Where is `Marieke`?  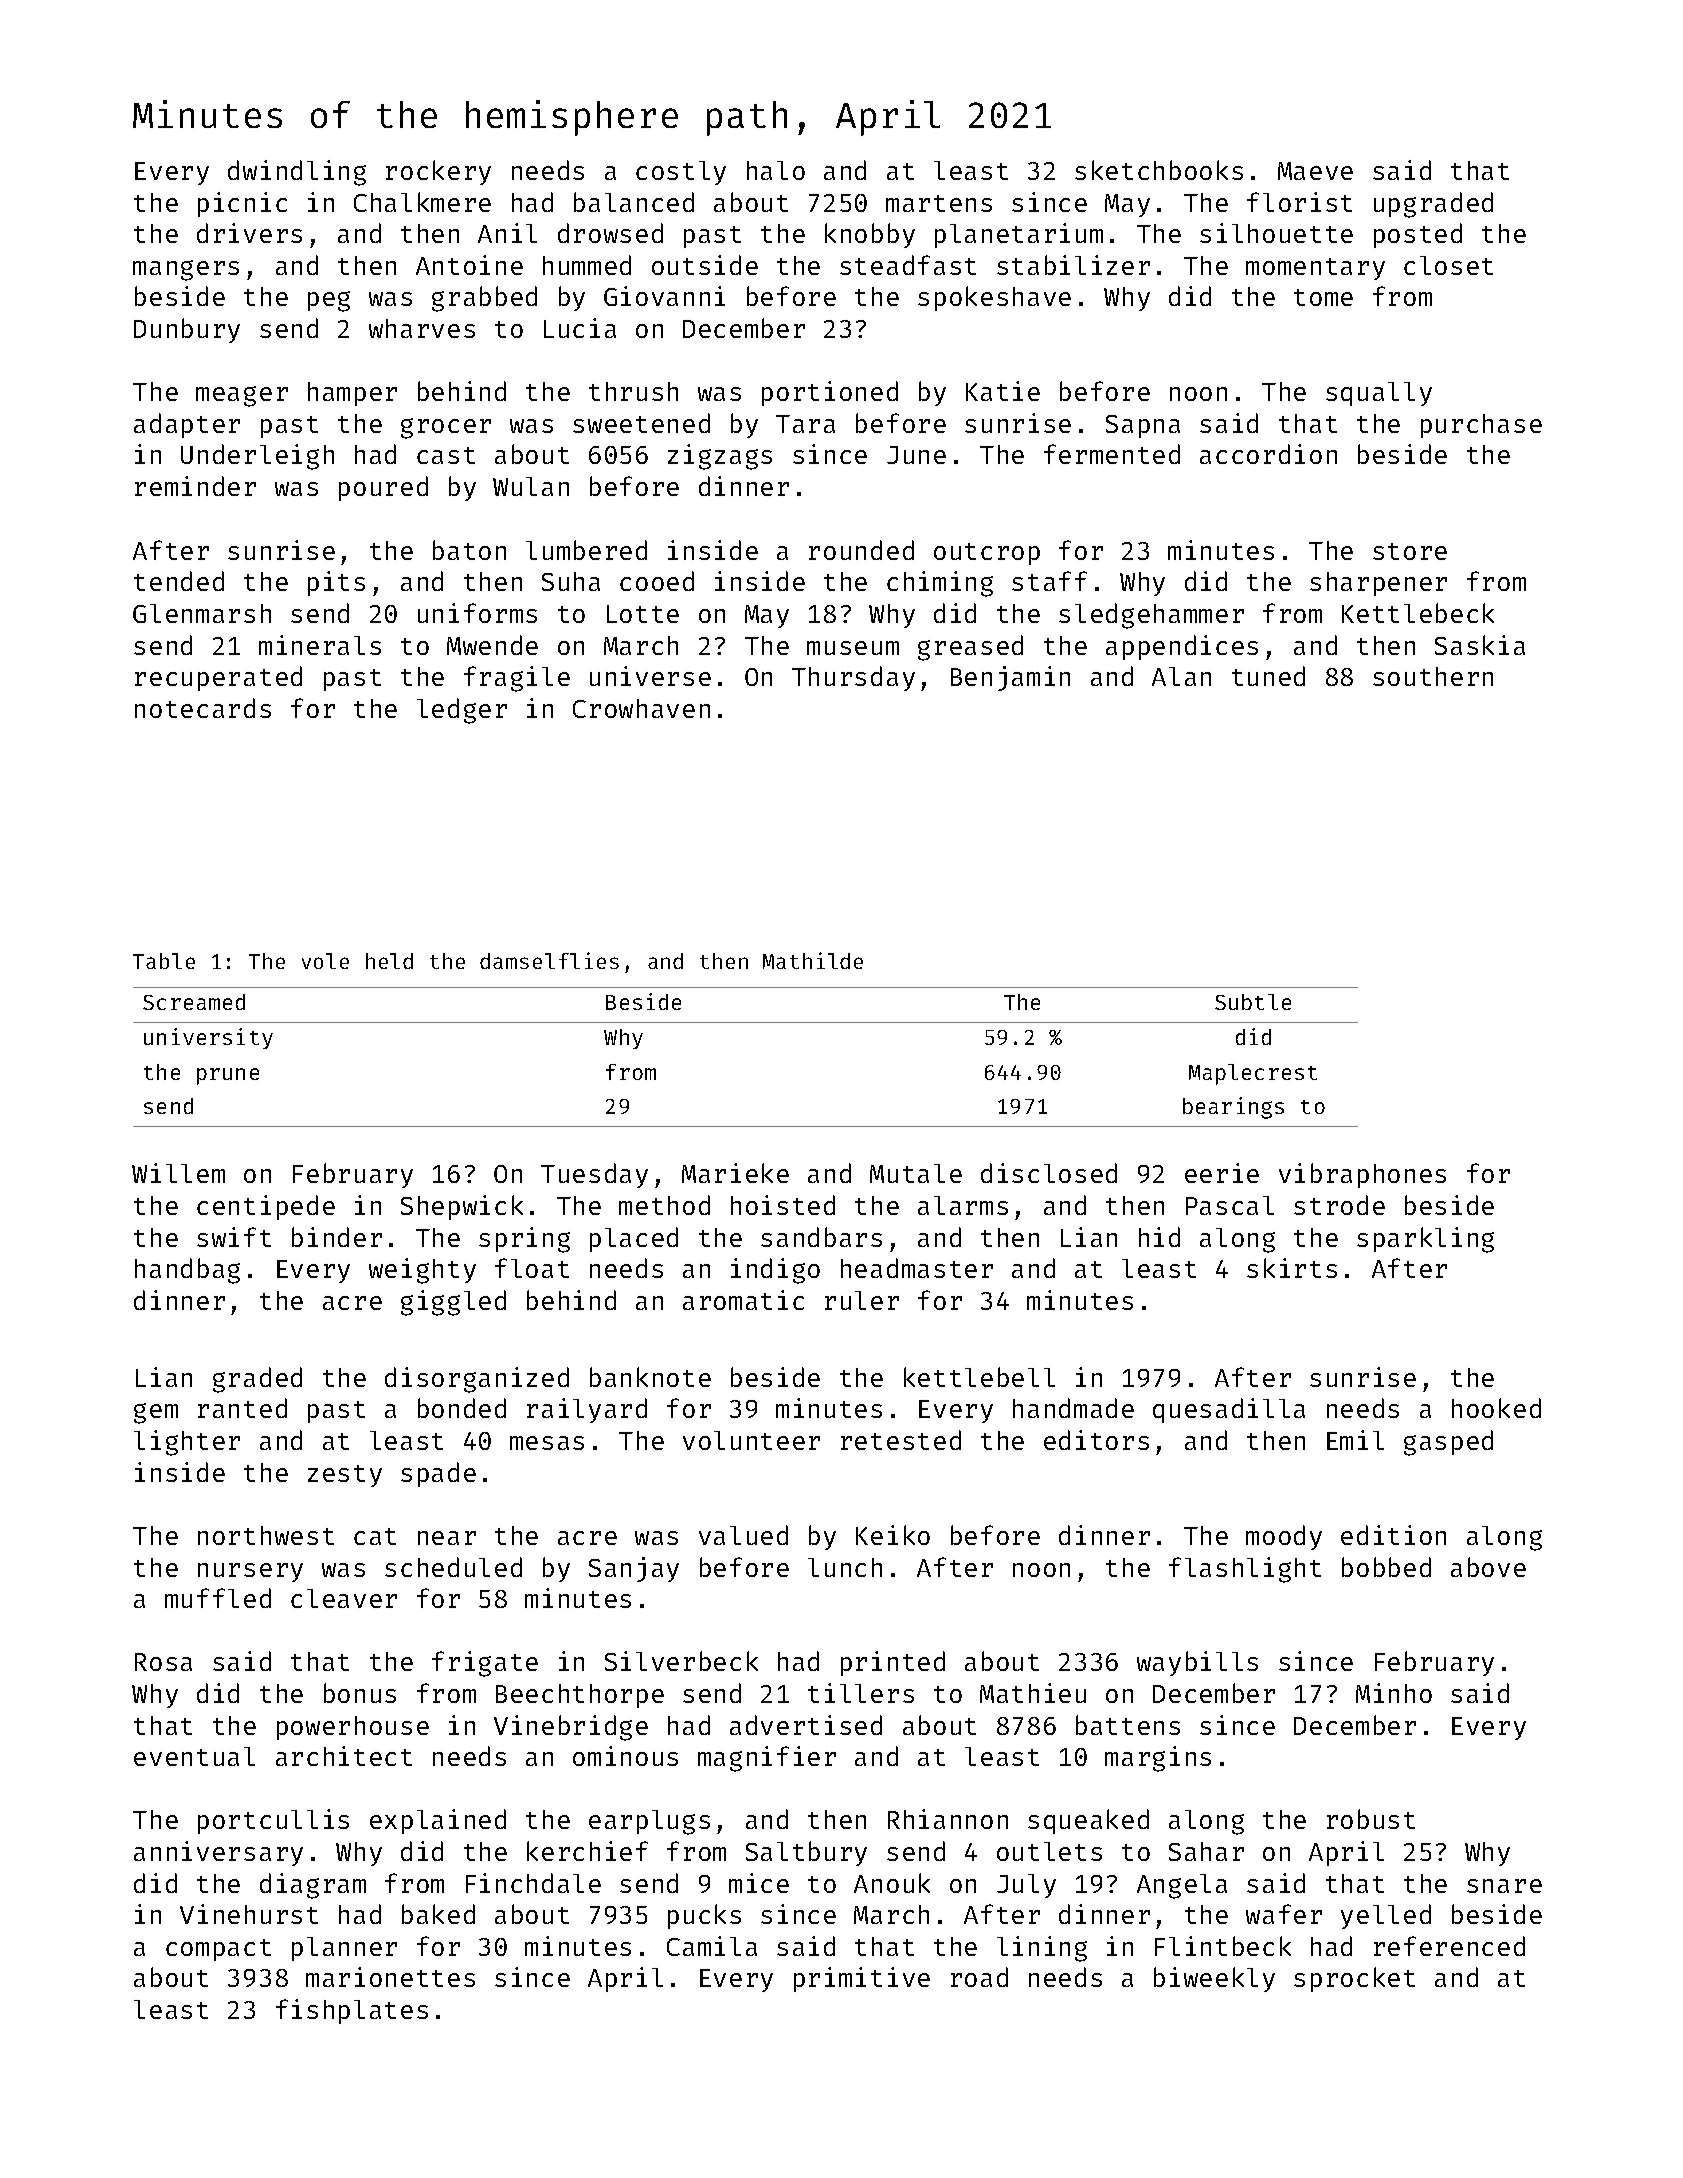
Marieke is located at coordinates (735, 1173).
